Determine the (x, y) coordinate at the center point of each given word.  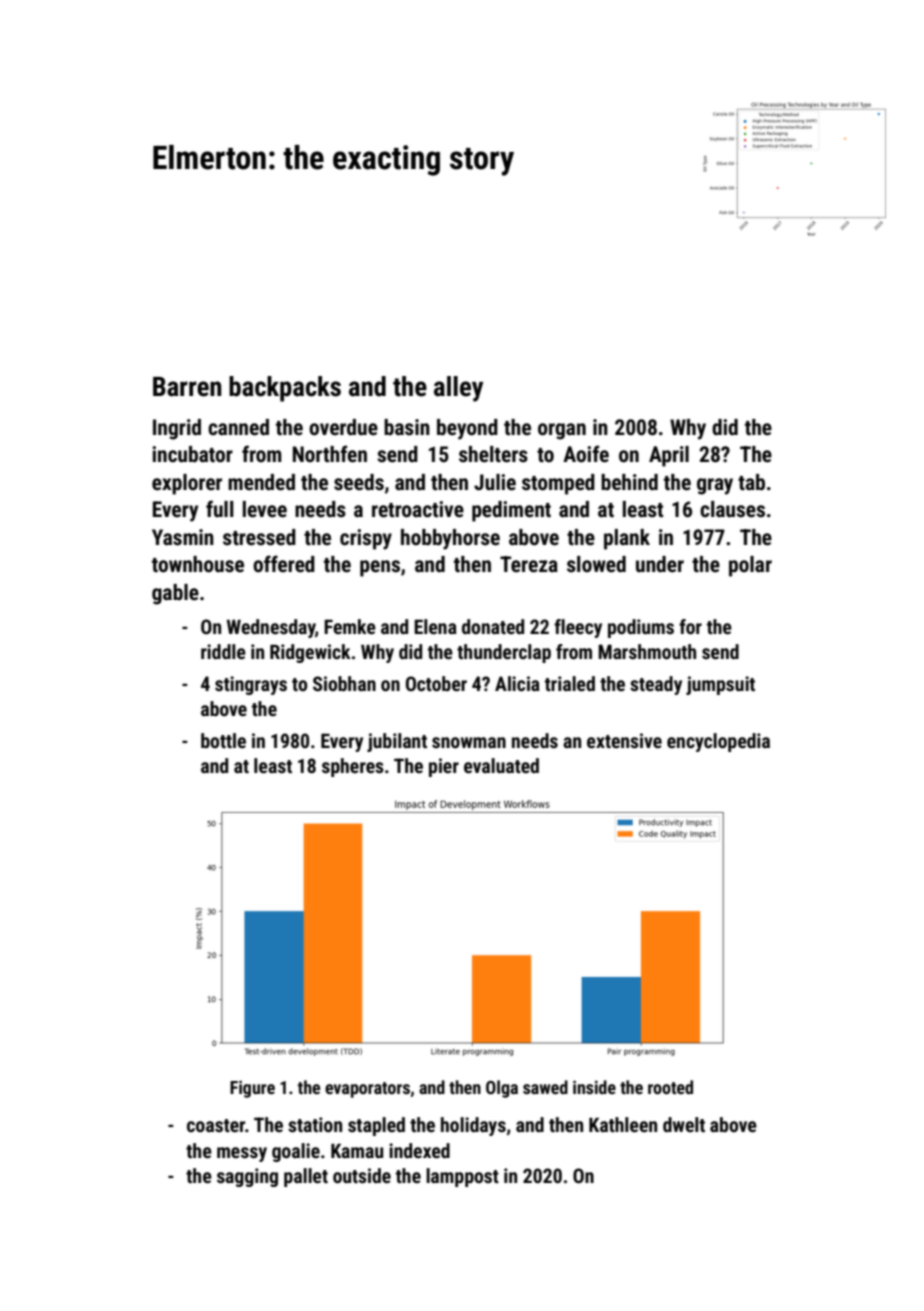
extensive (624, 740)
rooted (670, 1087)
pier (444, 767)
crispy (366, 539)
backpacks (285, 389)
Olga (502, 1089)
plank (627, 539)
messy (242, 1154)
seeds (359, 482)
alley (458, 389)
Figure (252, 1089)
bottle (223, 740)
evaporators (367, 1090)
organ (562, 431)
